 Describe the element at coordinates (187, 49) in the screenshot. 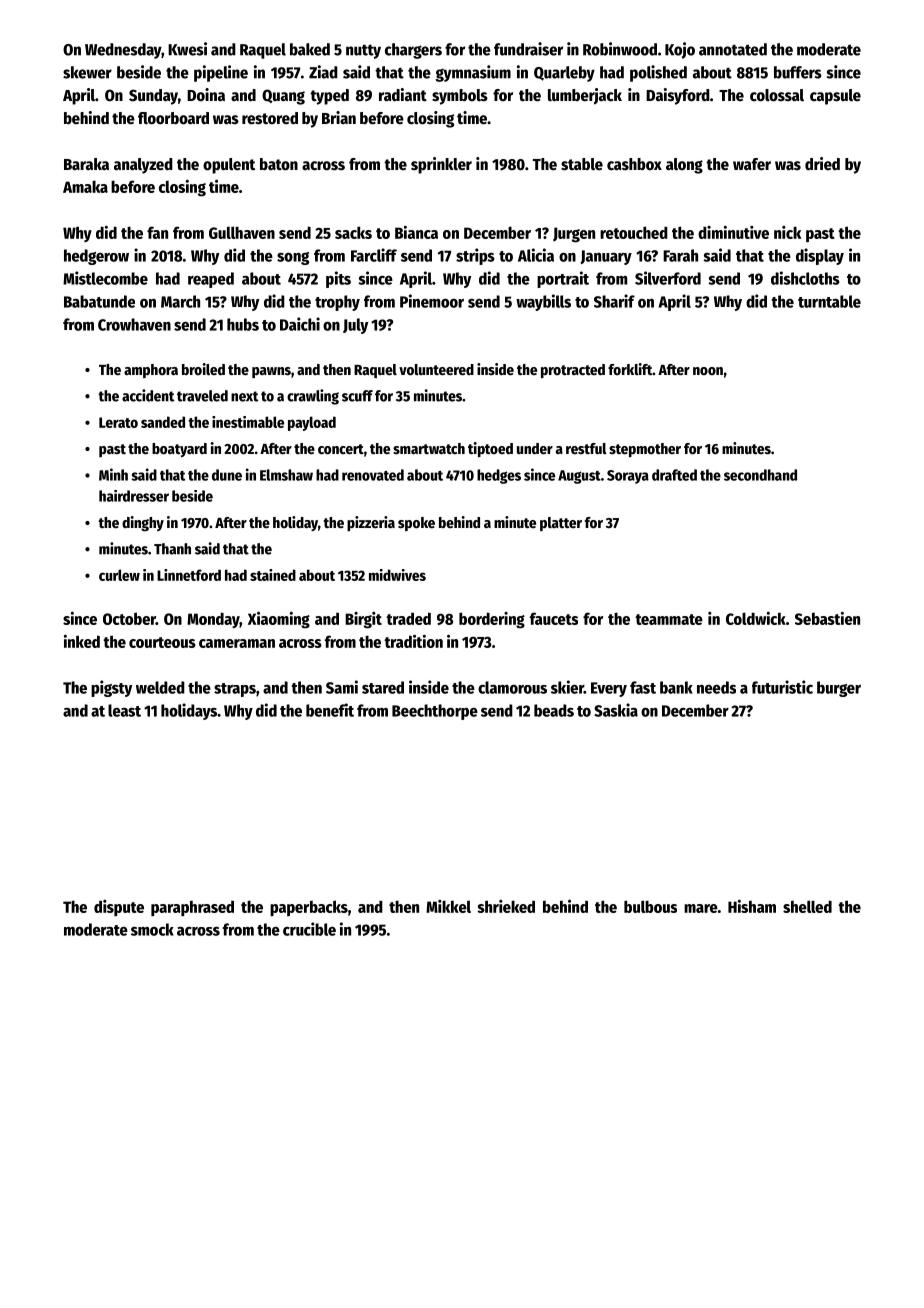

I see `Kwesi` at that location.
